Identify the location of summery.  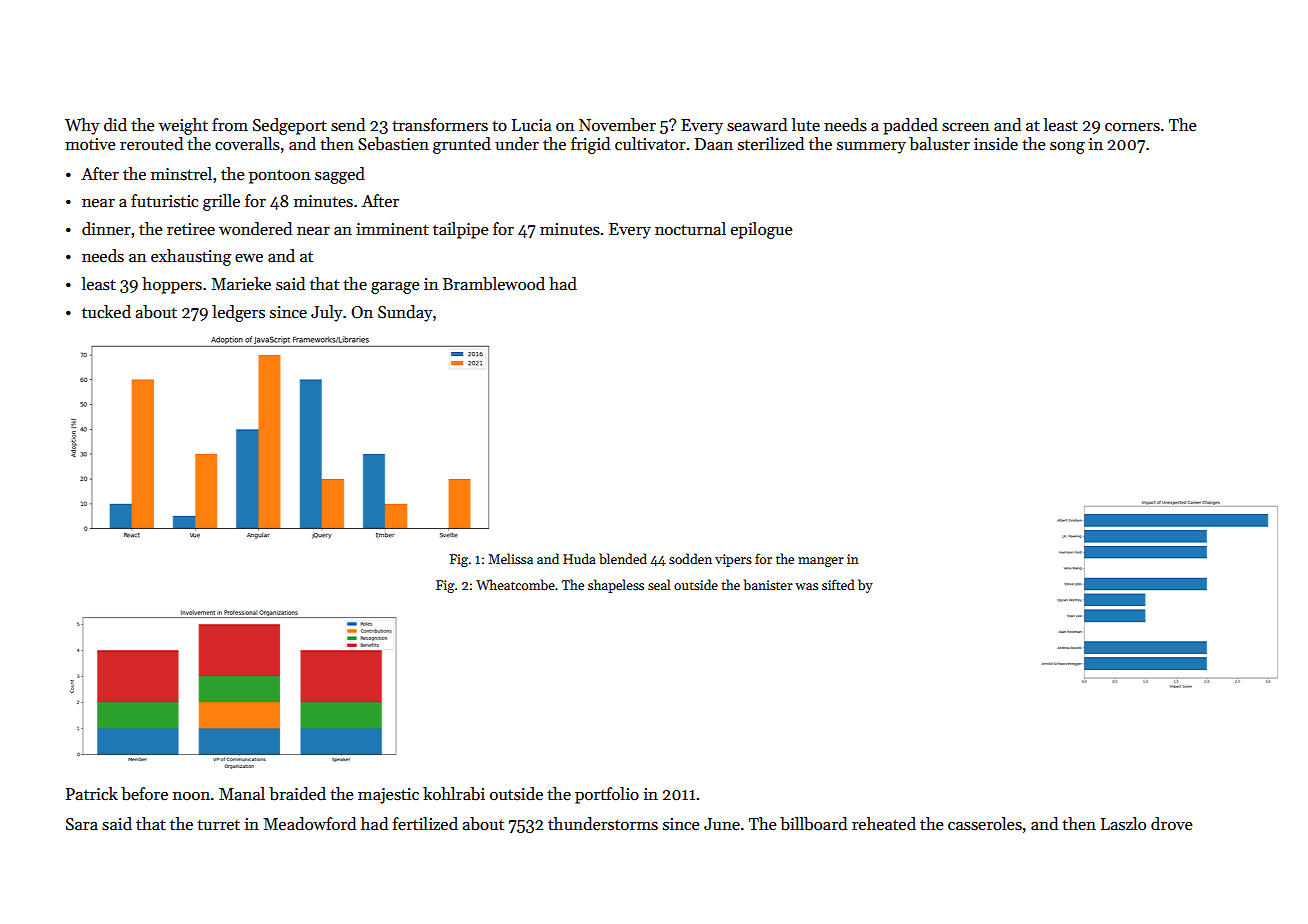
(871, 148).
